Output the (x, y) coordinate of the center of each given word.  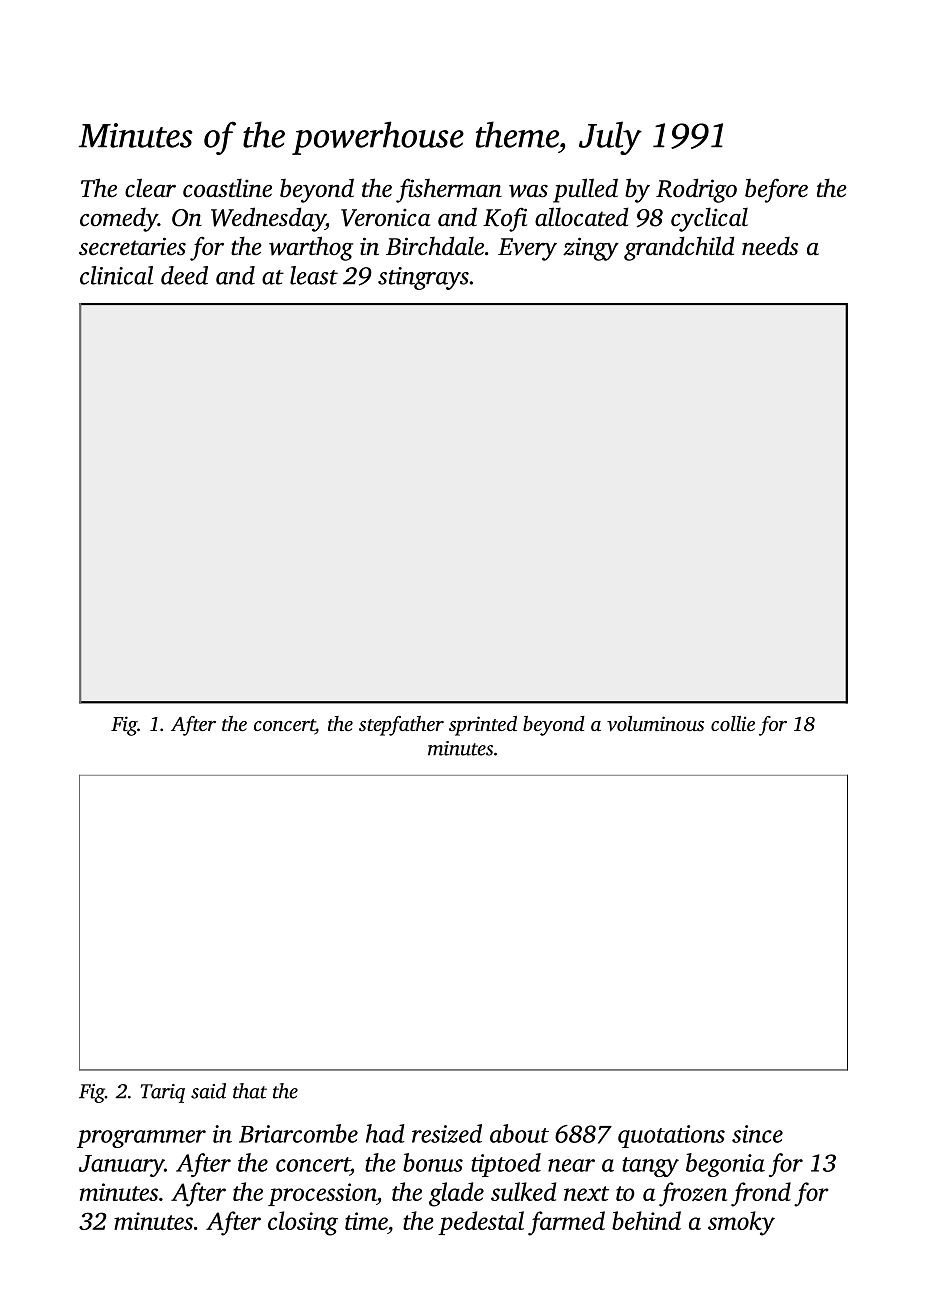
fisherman (449, 190)
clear (150, 188)
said (208, 1091)
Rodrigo (696, 190)
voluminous (655, 723)
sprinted (483, 726)
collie (733, 723)
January (121, 1166)
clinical (116, 275)
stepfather (401, 726)
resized (447, 1133)
